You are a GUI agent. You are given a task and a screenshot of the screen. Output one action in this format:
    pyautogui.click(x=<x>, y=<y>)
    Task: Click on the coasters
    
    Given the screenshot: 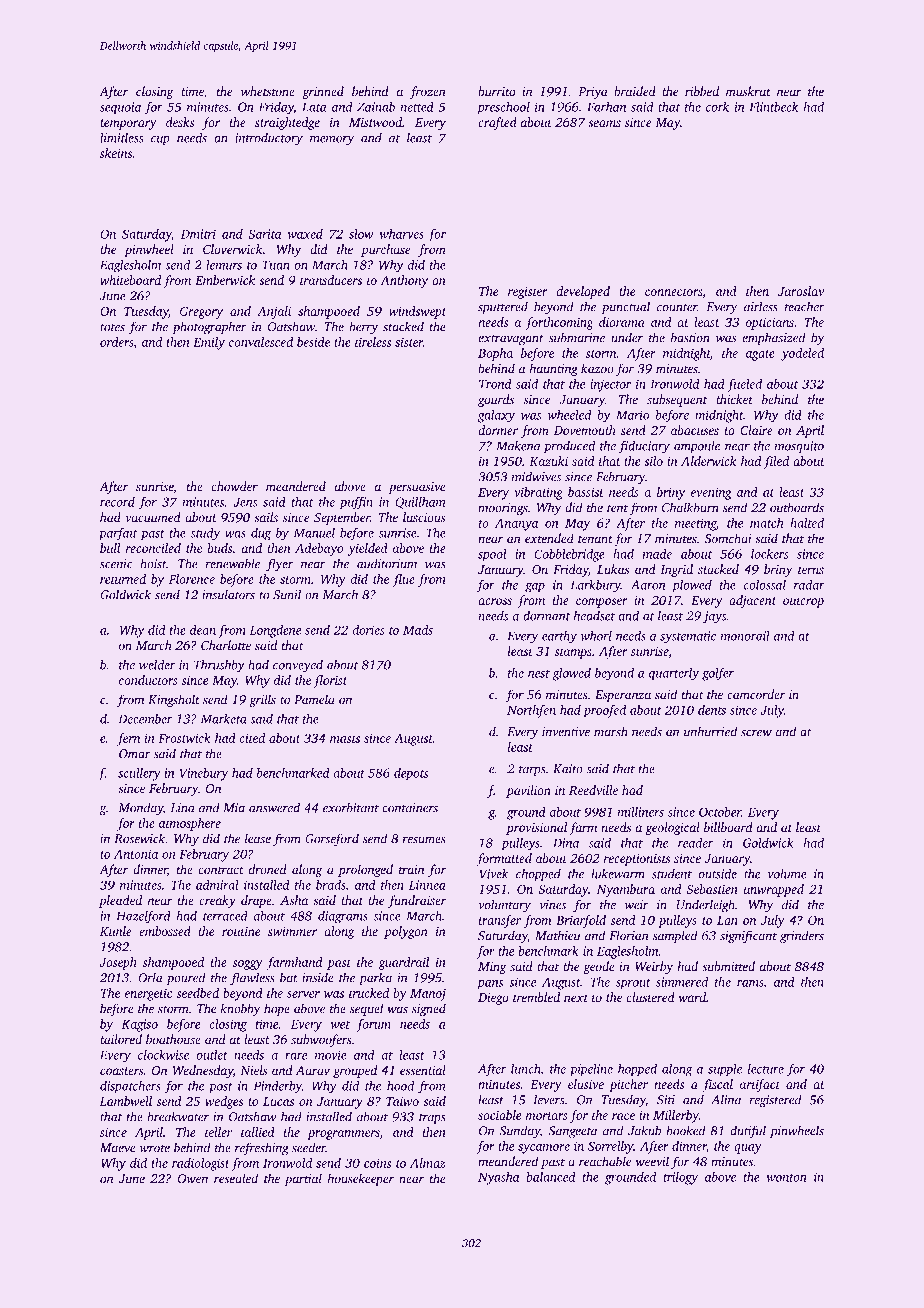 What is the action you would take?
    pyautogui.click(x=121, y=1071)
